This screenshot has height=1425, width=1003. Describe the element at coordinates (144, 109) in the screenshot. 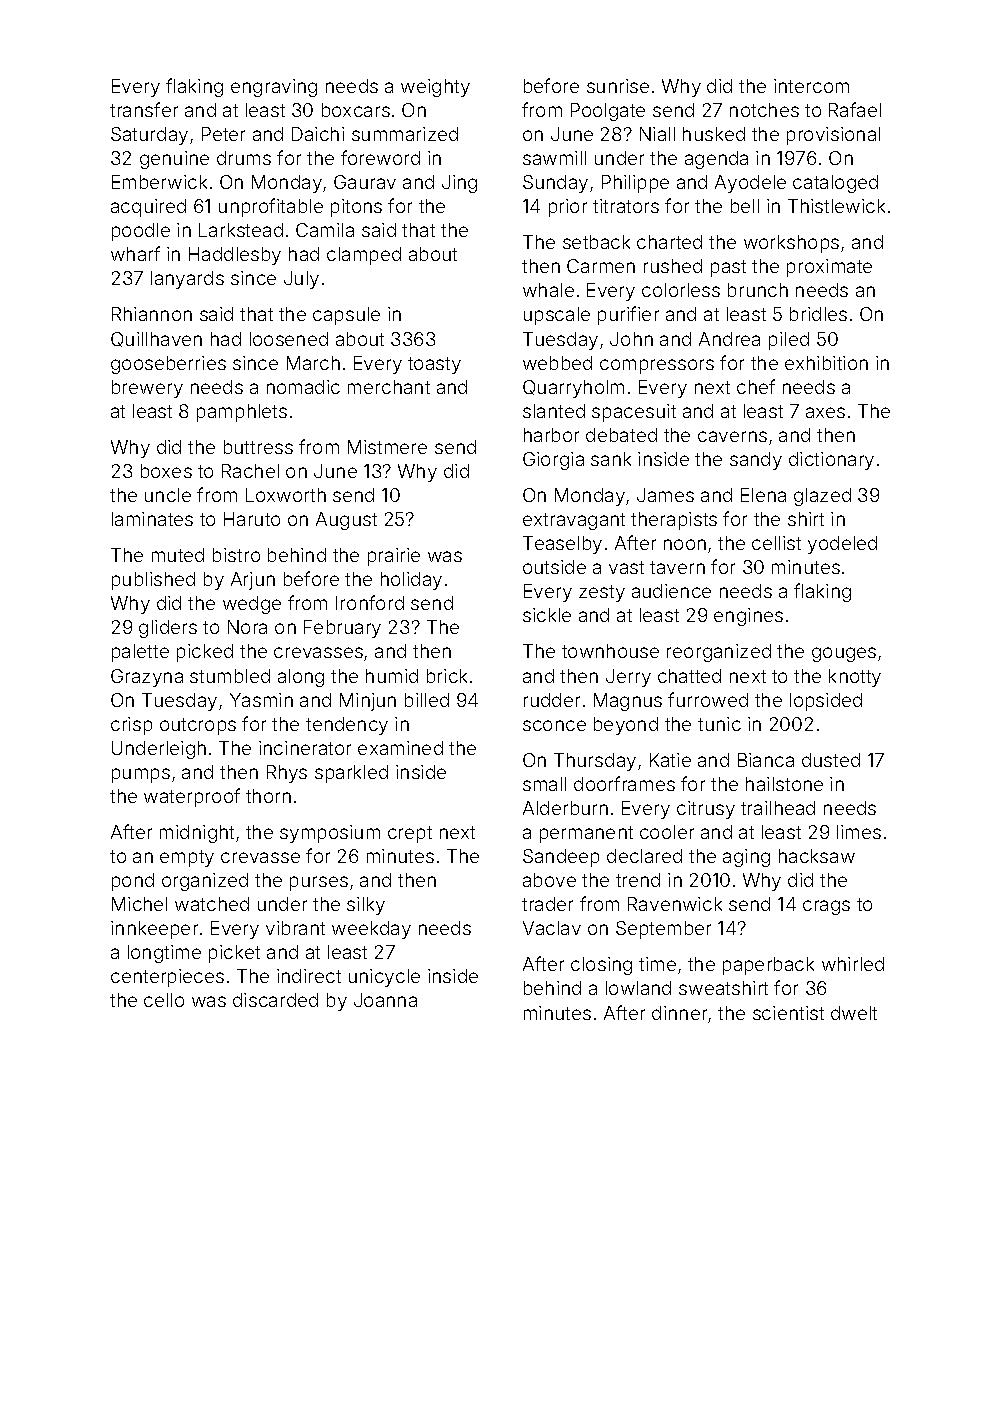

I see `transfer` at that location.
